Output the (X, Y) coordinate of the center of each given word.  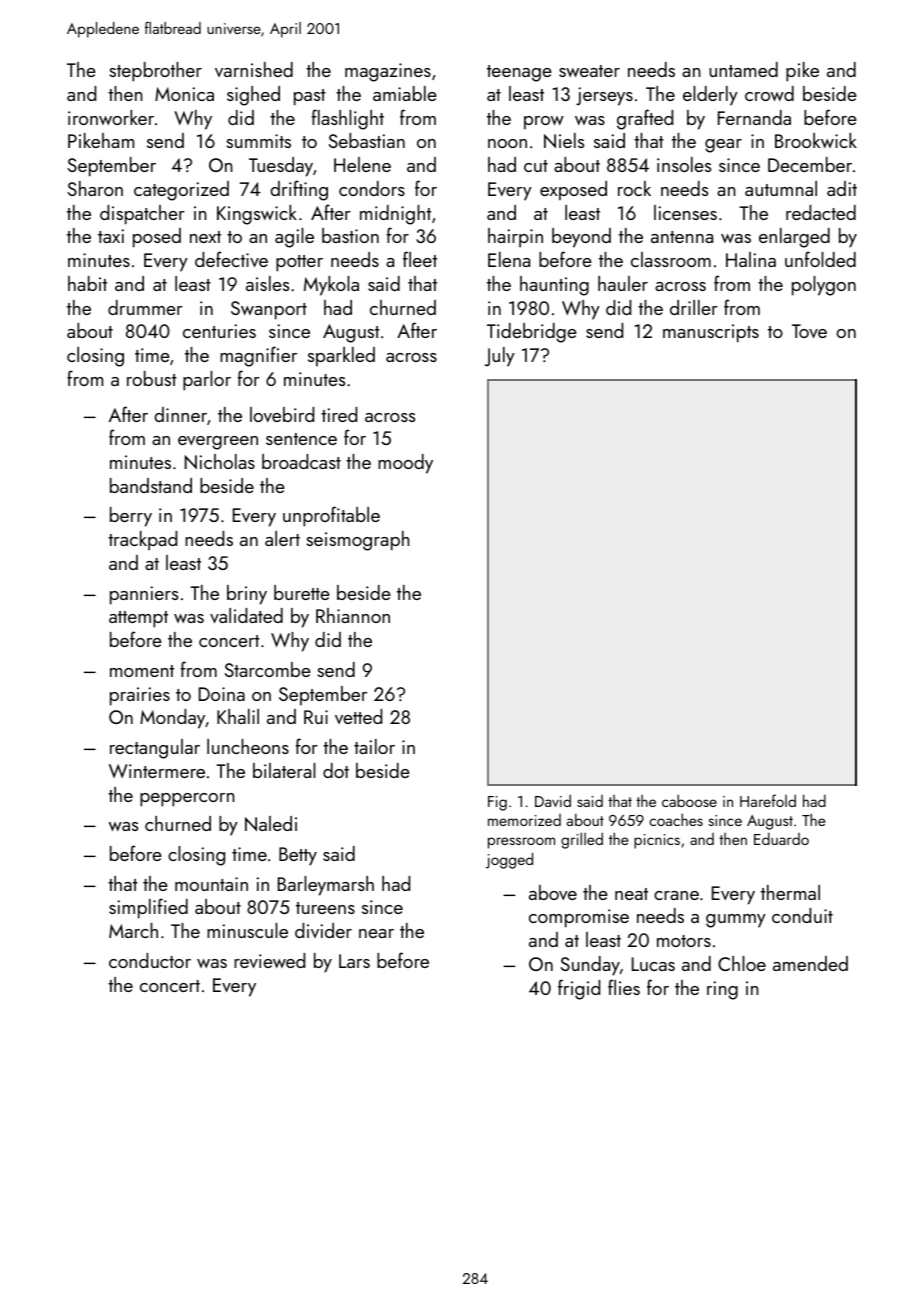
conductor (150, 960)
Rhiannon (353, 615)
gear (723, 146)
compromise (579, 918)
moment (142, 671)
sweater (589, 71)
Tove (809, 331)
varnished (254, 69)
